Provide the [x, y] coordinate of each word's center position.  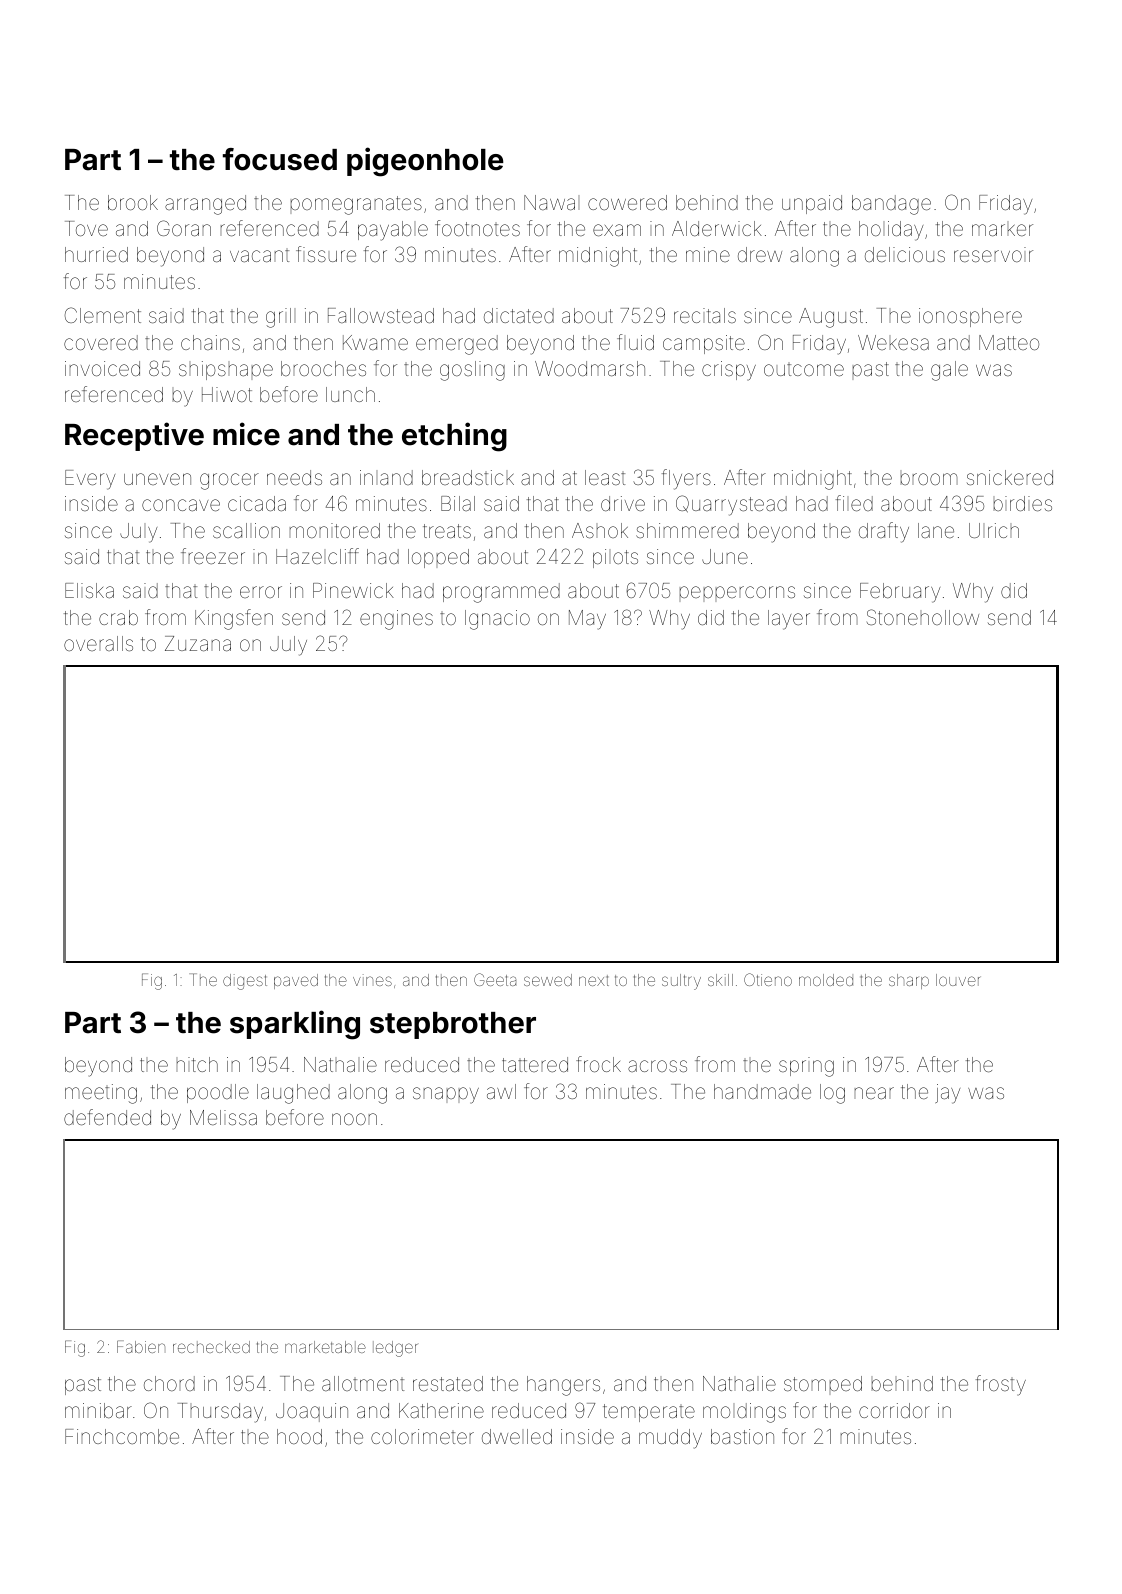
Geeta [495, 979]
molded [826, 980]
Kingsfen [234, 619]
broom [929, 479]
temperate [649, 1413]
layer [789, 620]
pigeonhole [425, 162]
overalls [98, 643]
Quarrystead [731, 505]
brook [133, 202]
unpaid [812, 204]
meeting [101, 1094]
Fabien [141, 1346]
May [587, 620]
